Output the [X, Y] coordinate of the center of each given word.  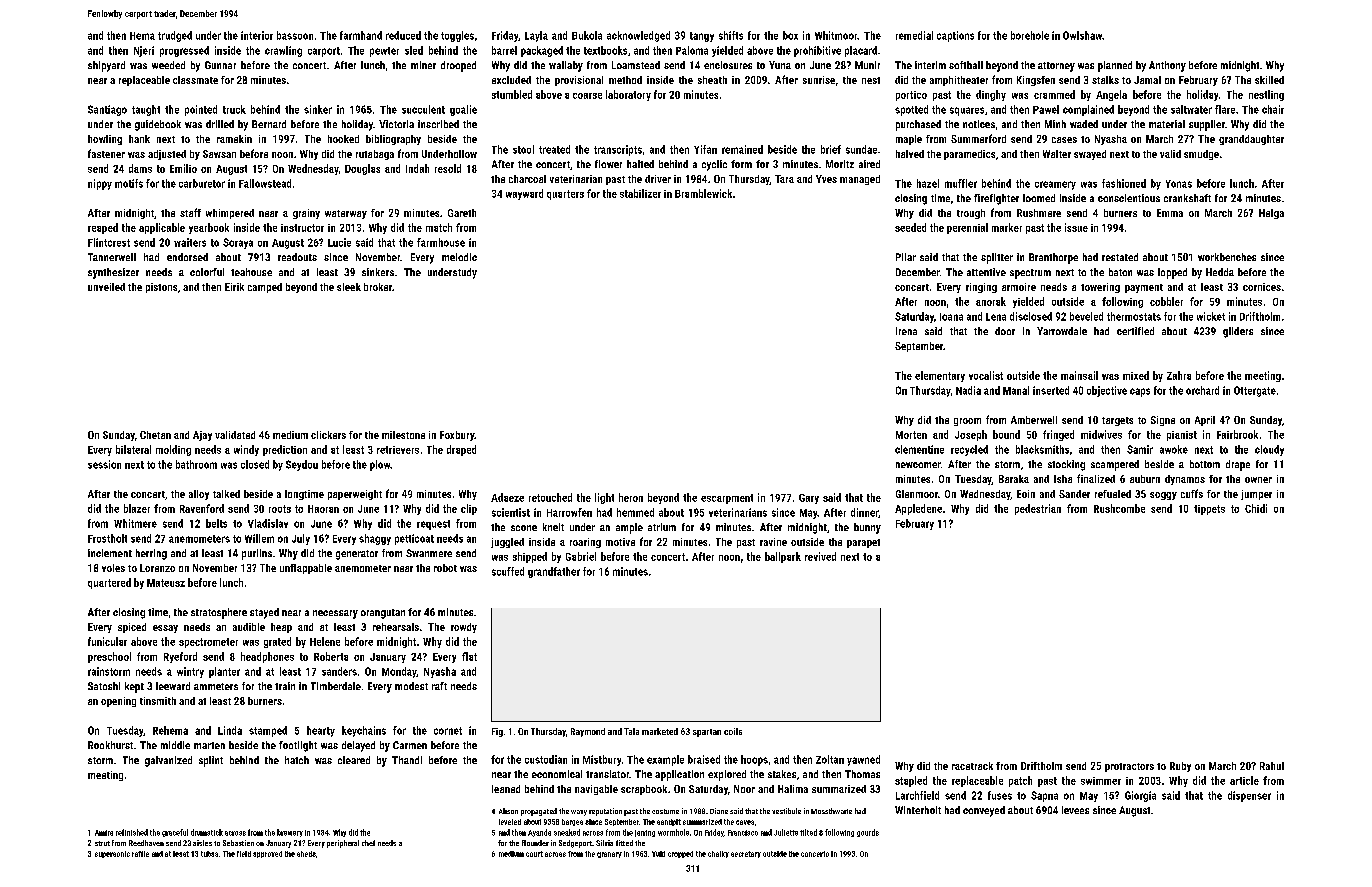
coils [733, 731]
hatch [297, 760]
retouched [550, 497]
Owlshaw [1082, 35]
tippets [1209, 510]
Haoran [323, 509]
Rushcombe [1119, 508]
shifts [731, 35]
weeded [168, 65]
